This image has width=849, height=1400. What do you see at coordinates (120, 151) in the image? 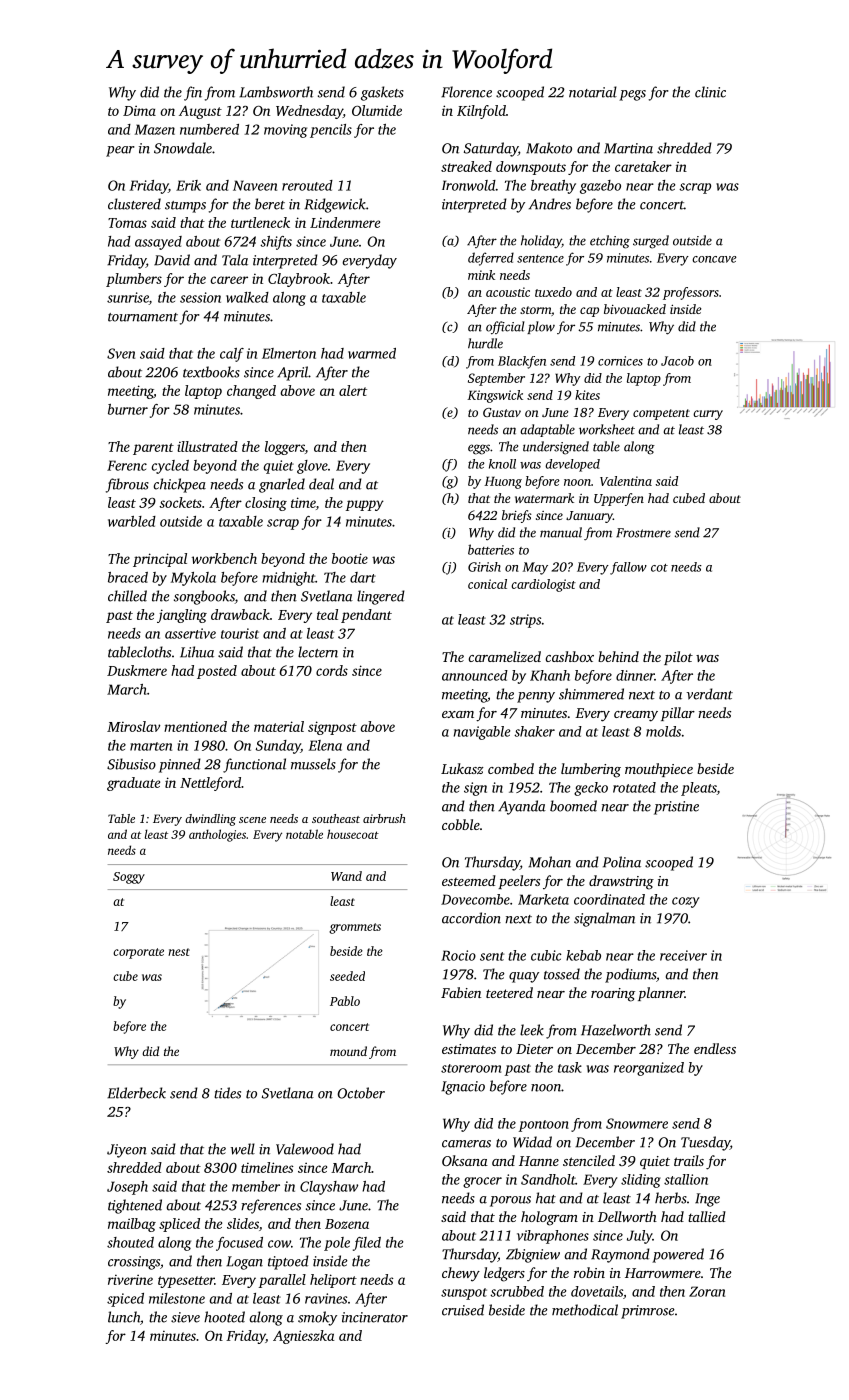
I see `pear` at bounding box center [120, 151].
